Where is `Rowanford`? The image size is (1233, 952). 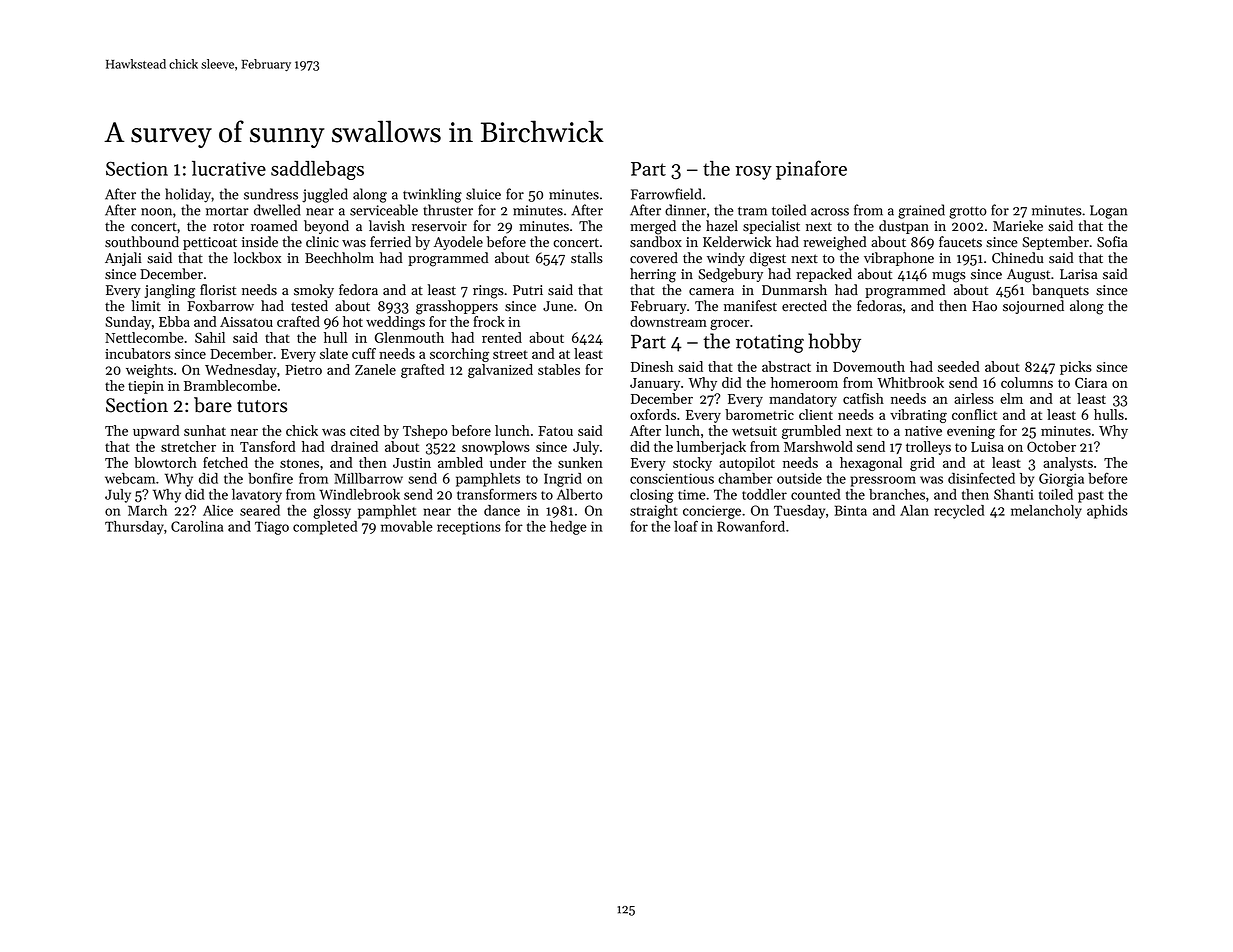
Rowanford is located at coordinates (751, 526).
